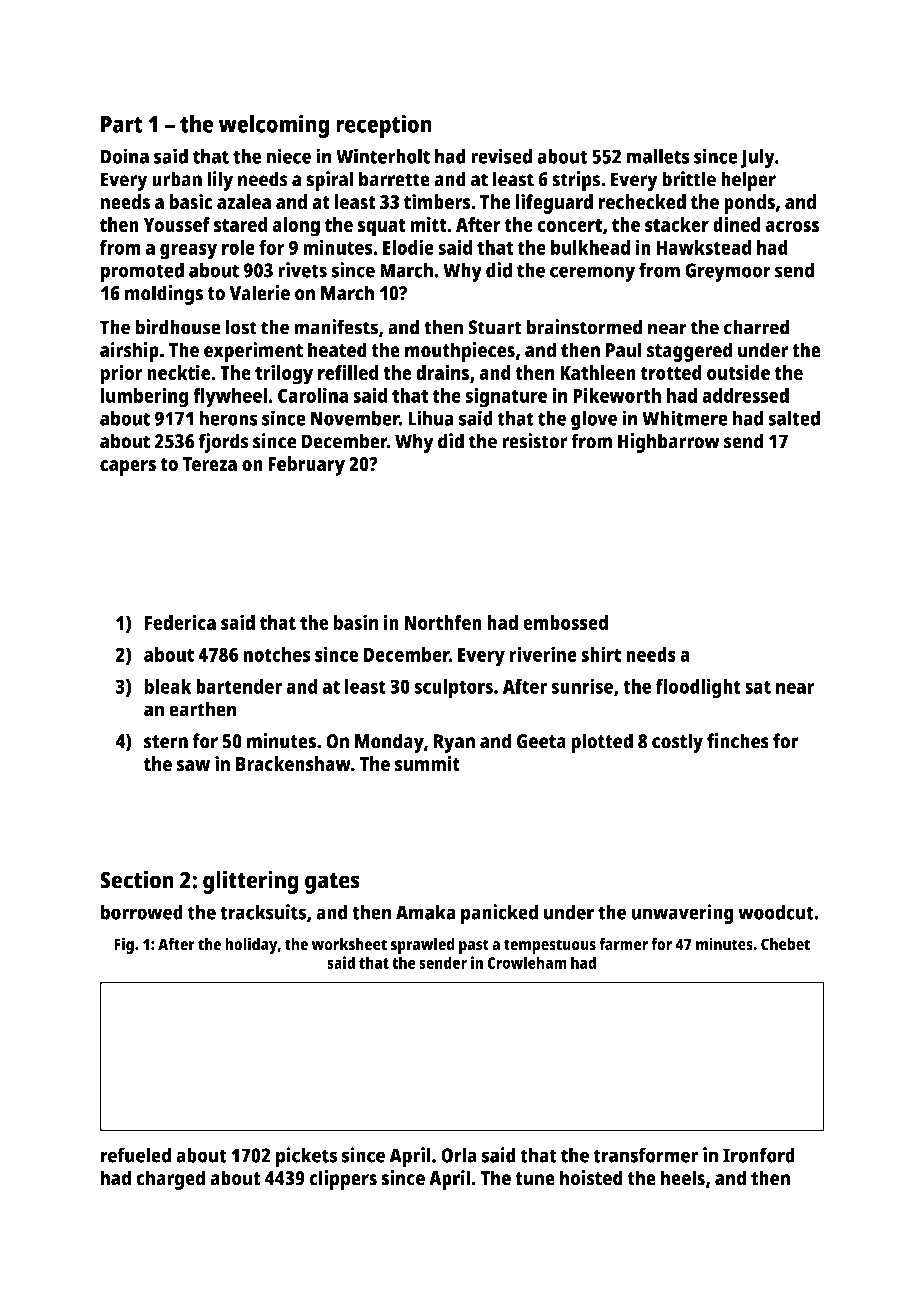 The width and height of the screenshot is (924, 1314). Describe the element at coordinates (188, 251) in the screenshot. I see `greasy` at that location.
